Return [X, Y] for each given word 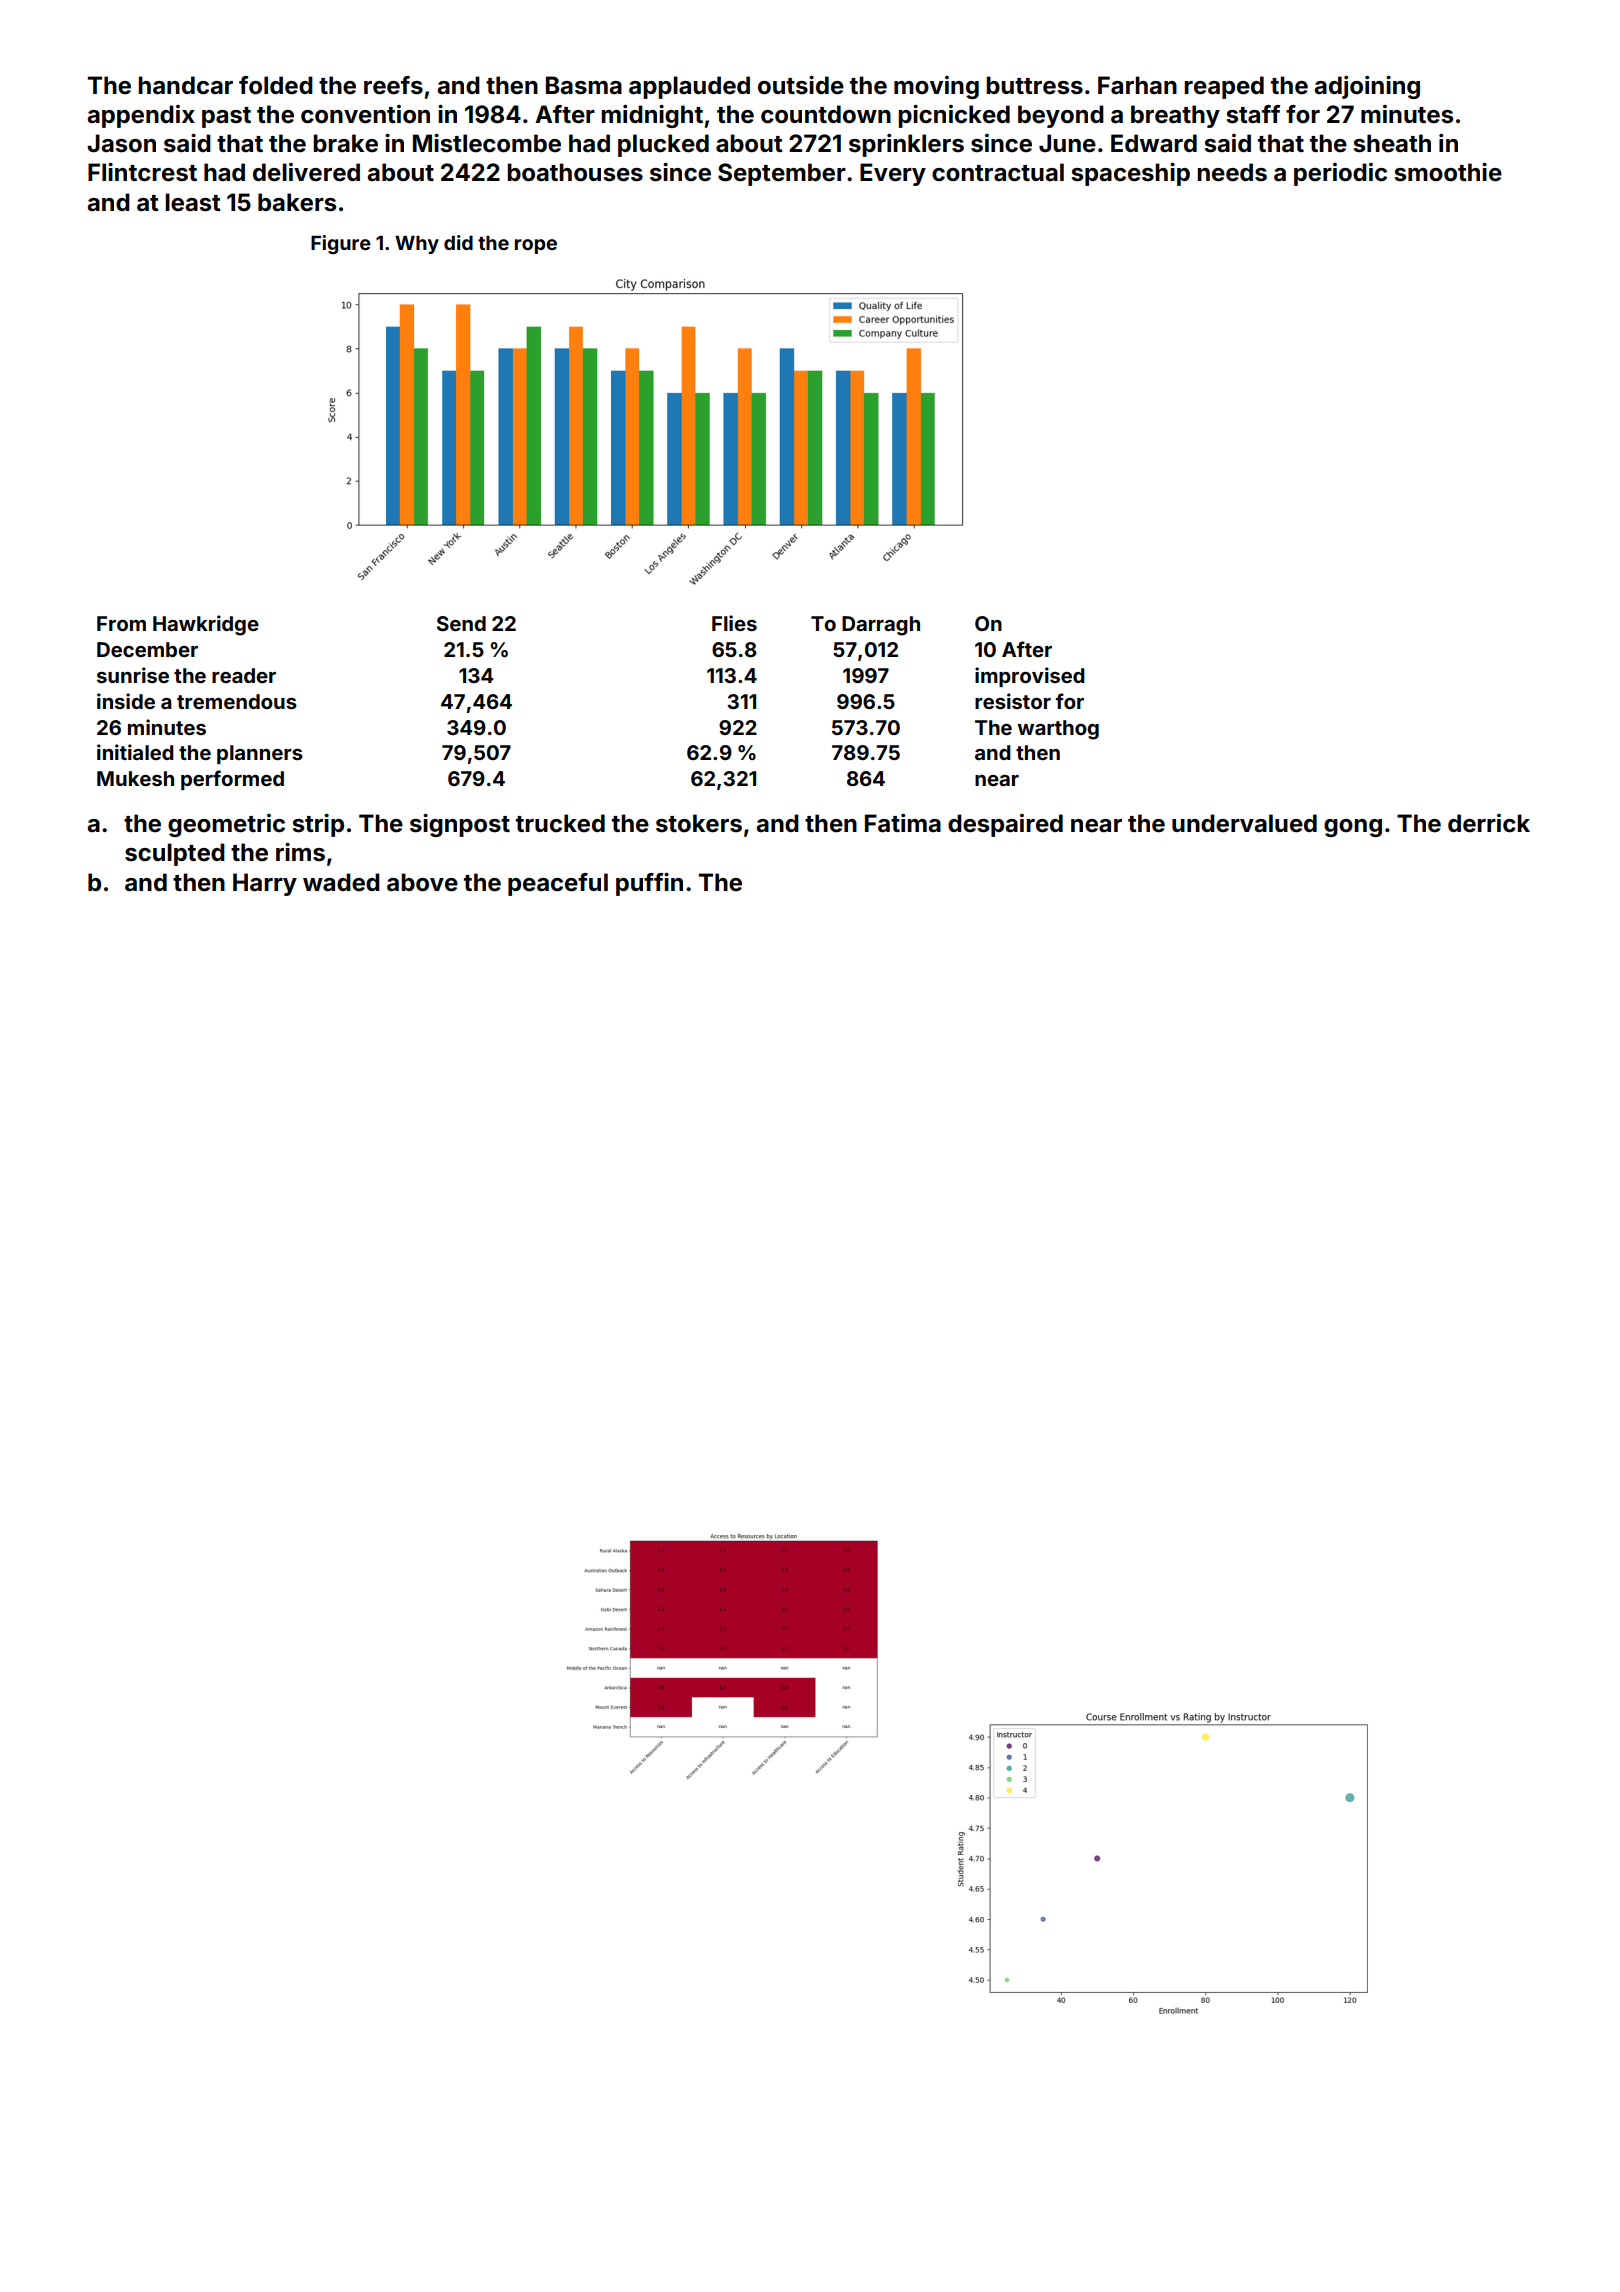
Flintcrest [142, 172]
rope [536, 246]
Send [461, 623]
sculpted [175, 854]
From [121, 623]
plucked [663, 145]
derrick [1489, 823]
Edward [1154, 143]
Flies [734, 623]
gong [1353, 828]
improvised [1030, 677]
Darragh [881, 626]
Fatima [903, 823]
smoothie [1448, 172]
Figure [341, 244]
